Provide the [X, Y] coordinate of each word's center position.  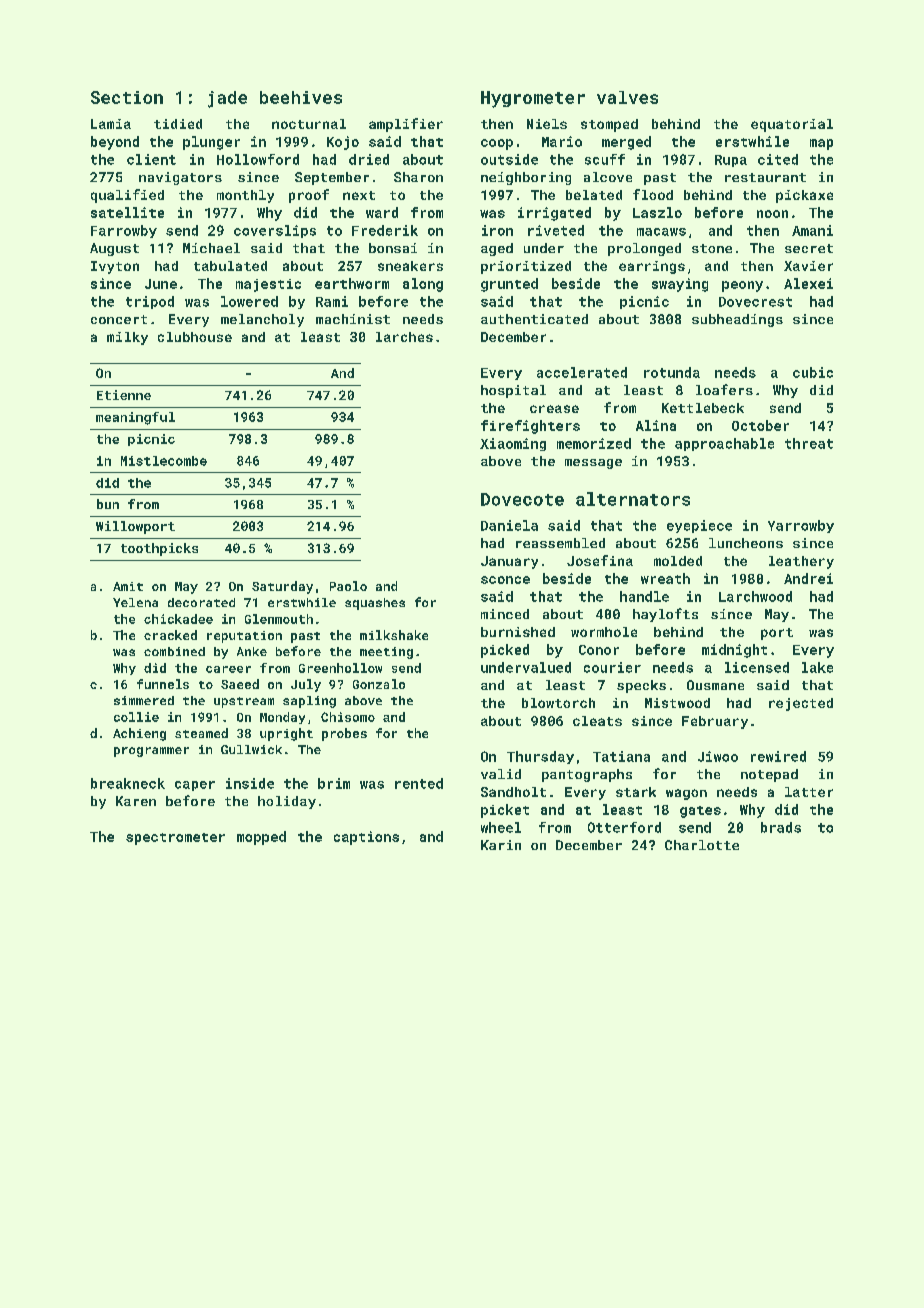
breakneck [128, 783]
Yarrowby [801, 526]
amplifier [406, 125]
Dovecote [522, 499]
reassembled [560, 543]
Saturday [282, 587]
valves [627, 97]
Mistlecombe [164, 461]
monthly [245, 196]
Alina [656, 425]
